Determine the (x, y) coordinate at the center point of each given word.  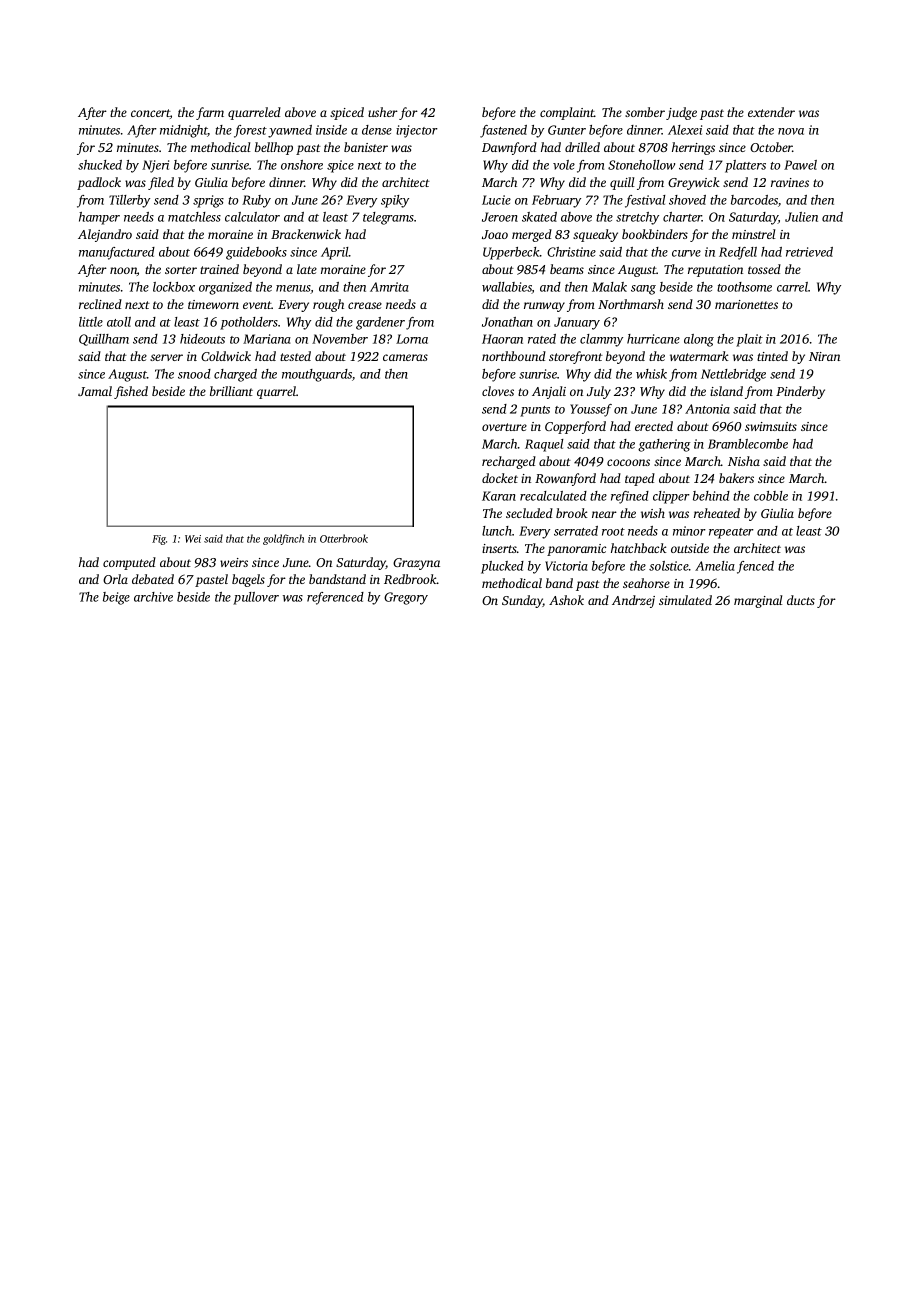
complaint (567, 113)
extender (771, 112)
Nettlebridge (733, 375)
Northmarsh (631, 304)
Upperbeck (511, 253)
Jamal (95, 391)
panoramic (576, 550)
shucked (100, 165)
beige (116, 598)
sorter (181, 270)
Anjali (549, 392)
